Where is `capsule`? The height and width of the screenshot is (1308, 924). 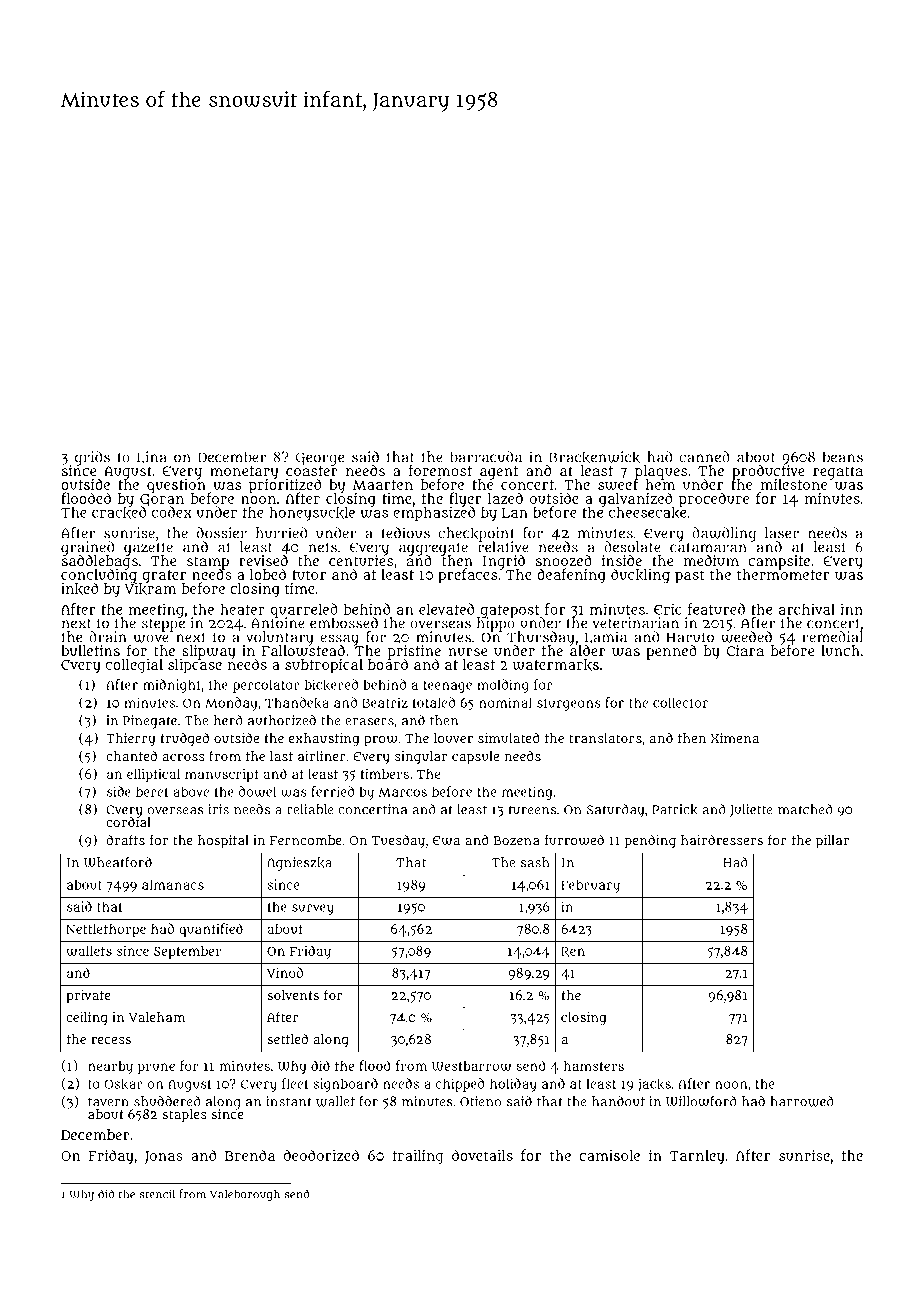 capsule is located at coordinates (475, 758).
